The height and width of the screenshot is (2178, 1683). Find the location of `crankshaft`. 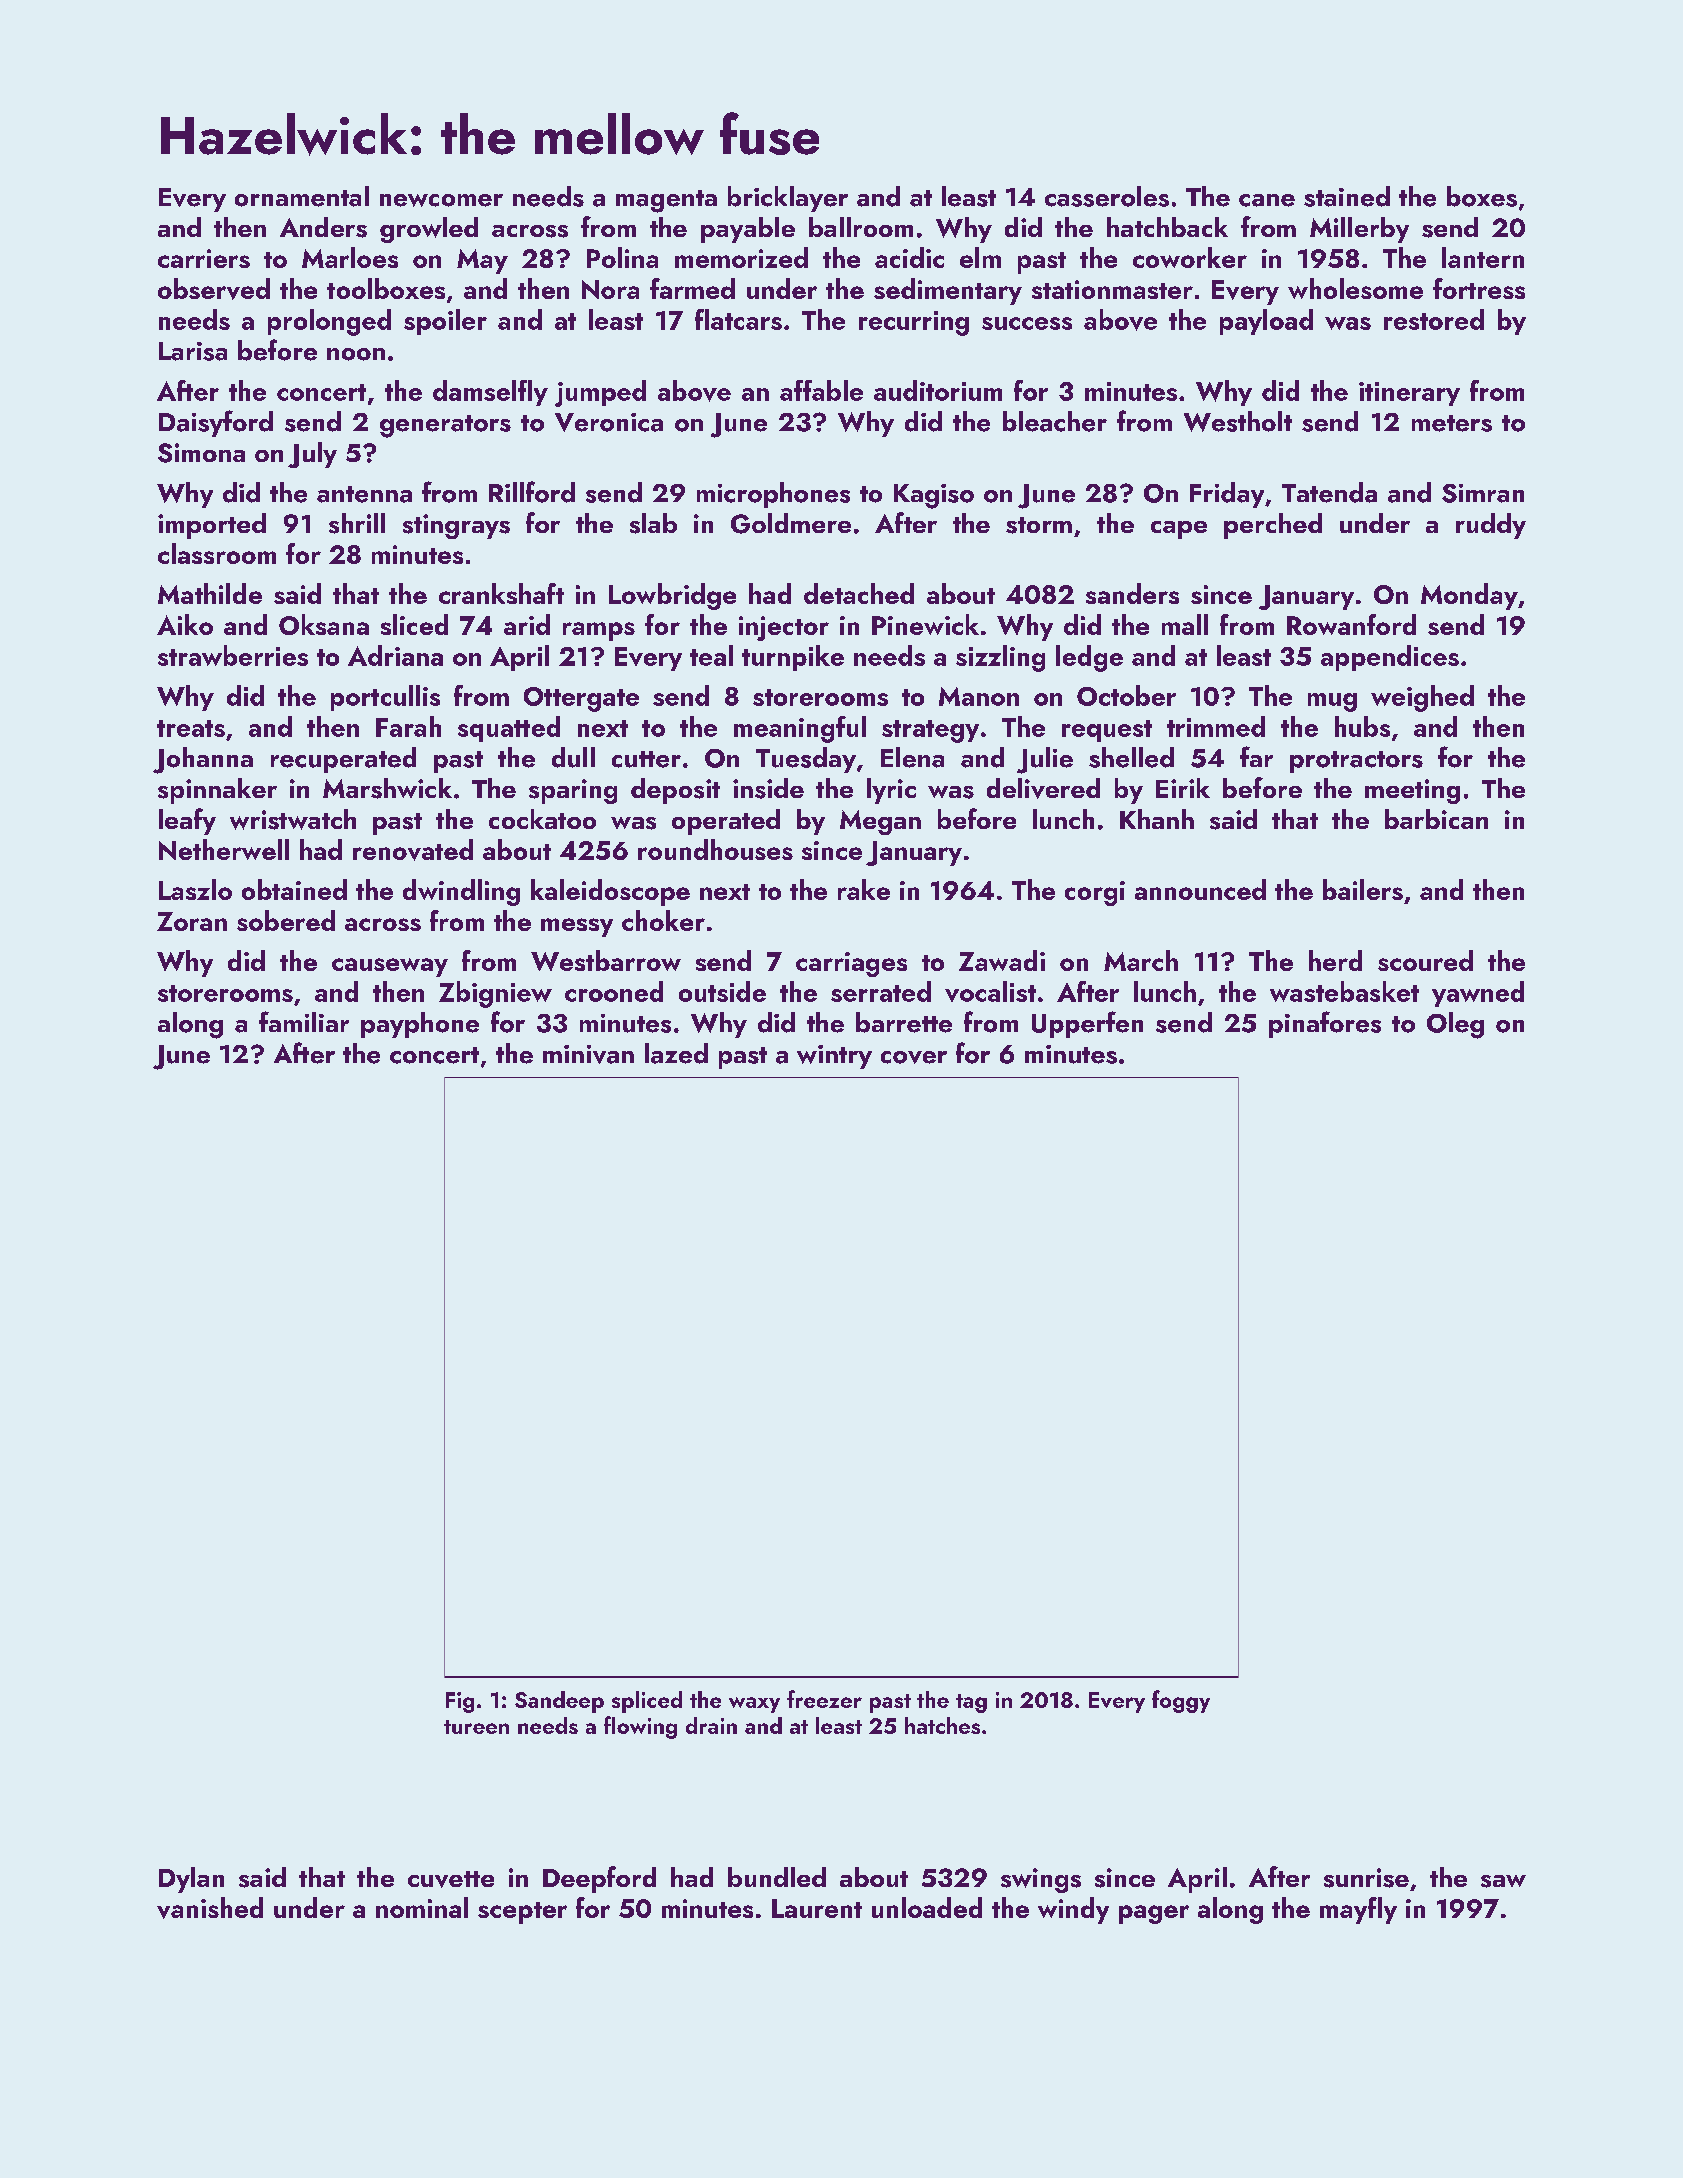

crankshaft is located at coordinates (501, 593).
